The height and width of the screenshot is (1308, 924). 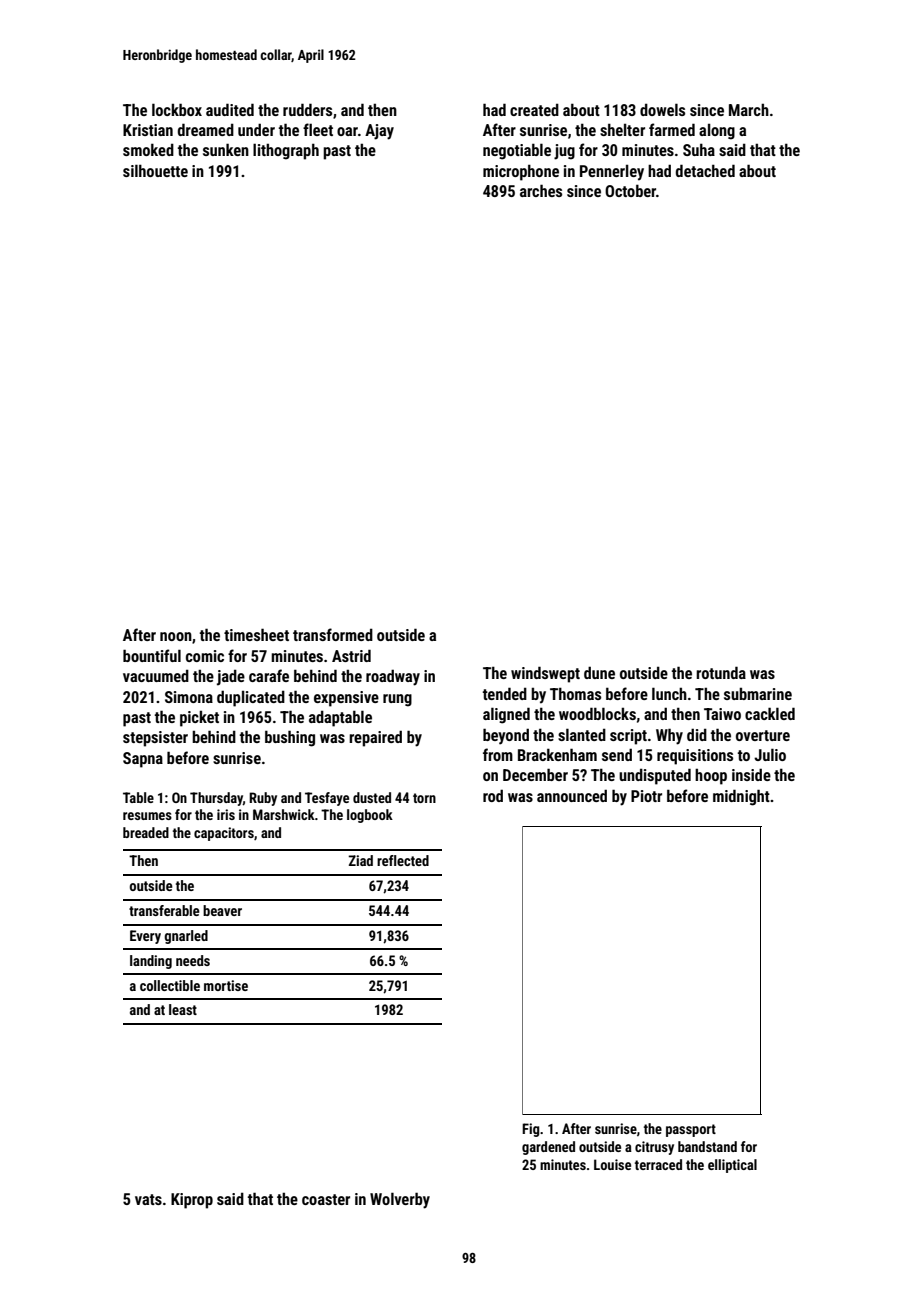 What do you see at coordinates (360, 860) in the screenshot?
I see `Ziad` at bounding box center [360, 860].
